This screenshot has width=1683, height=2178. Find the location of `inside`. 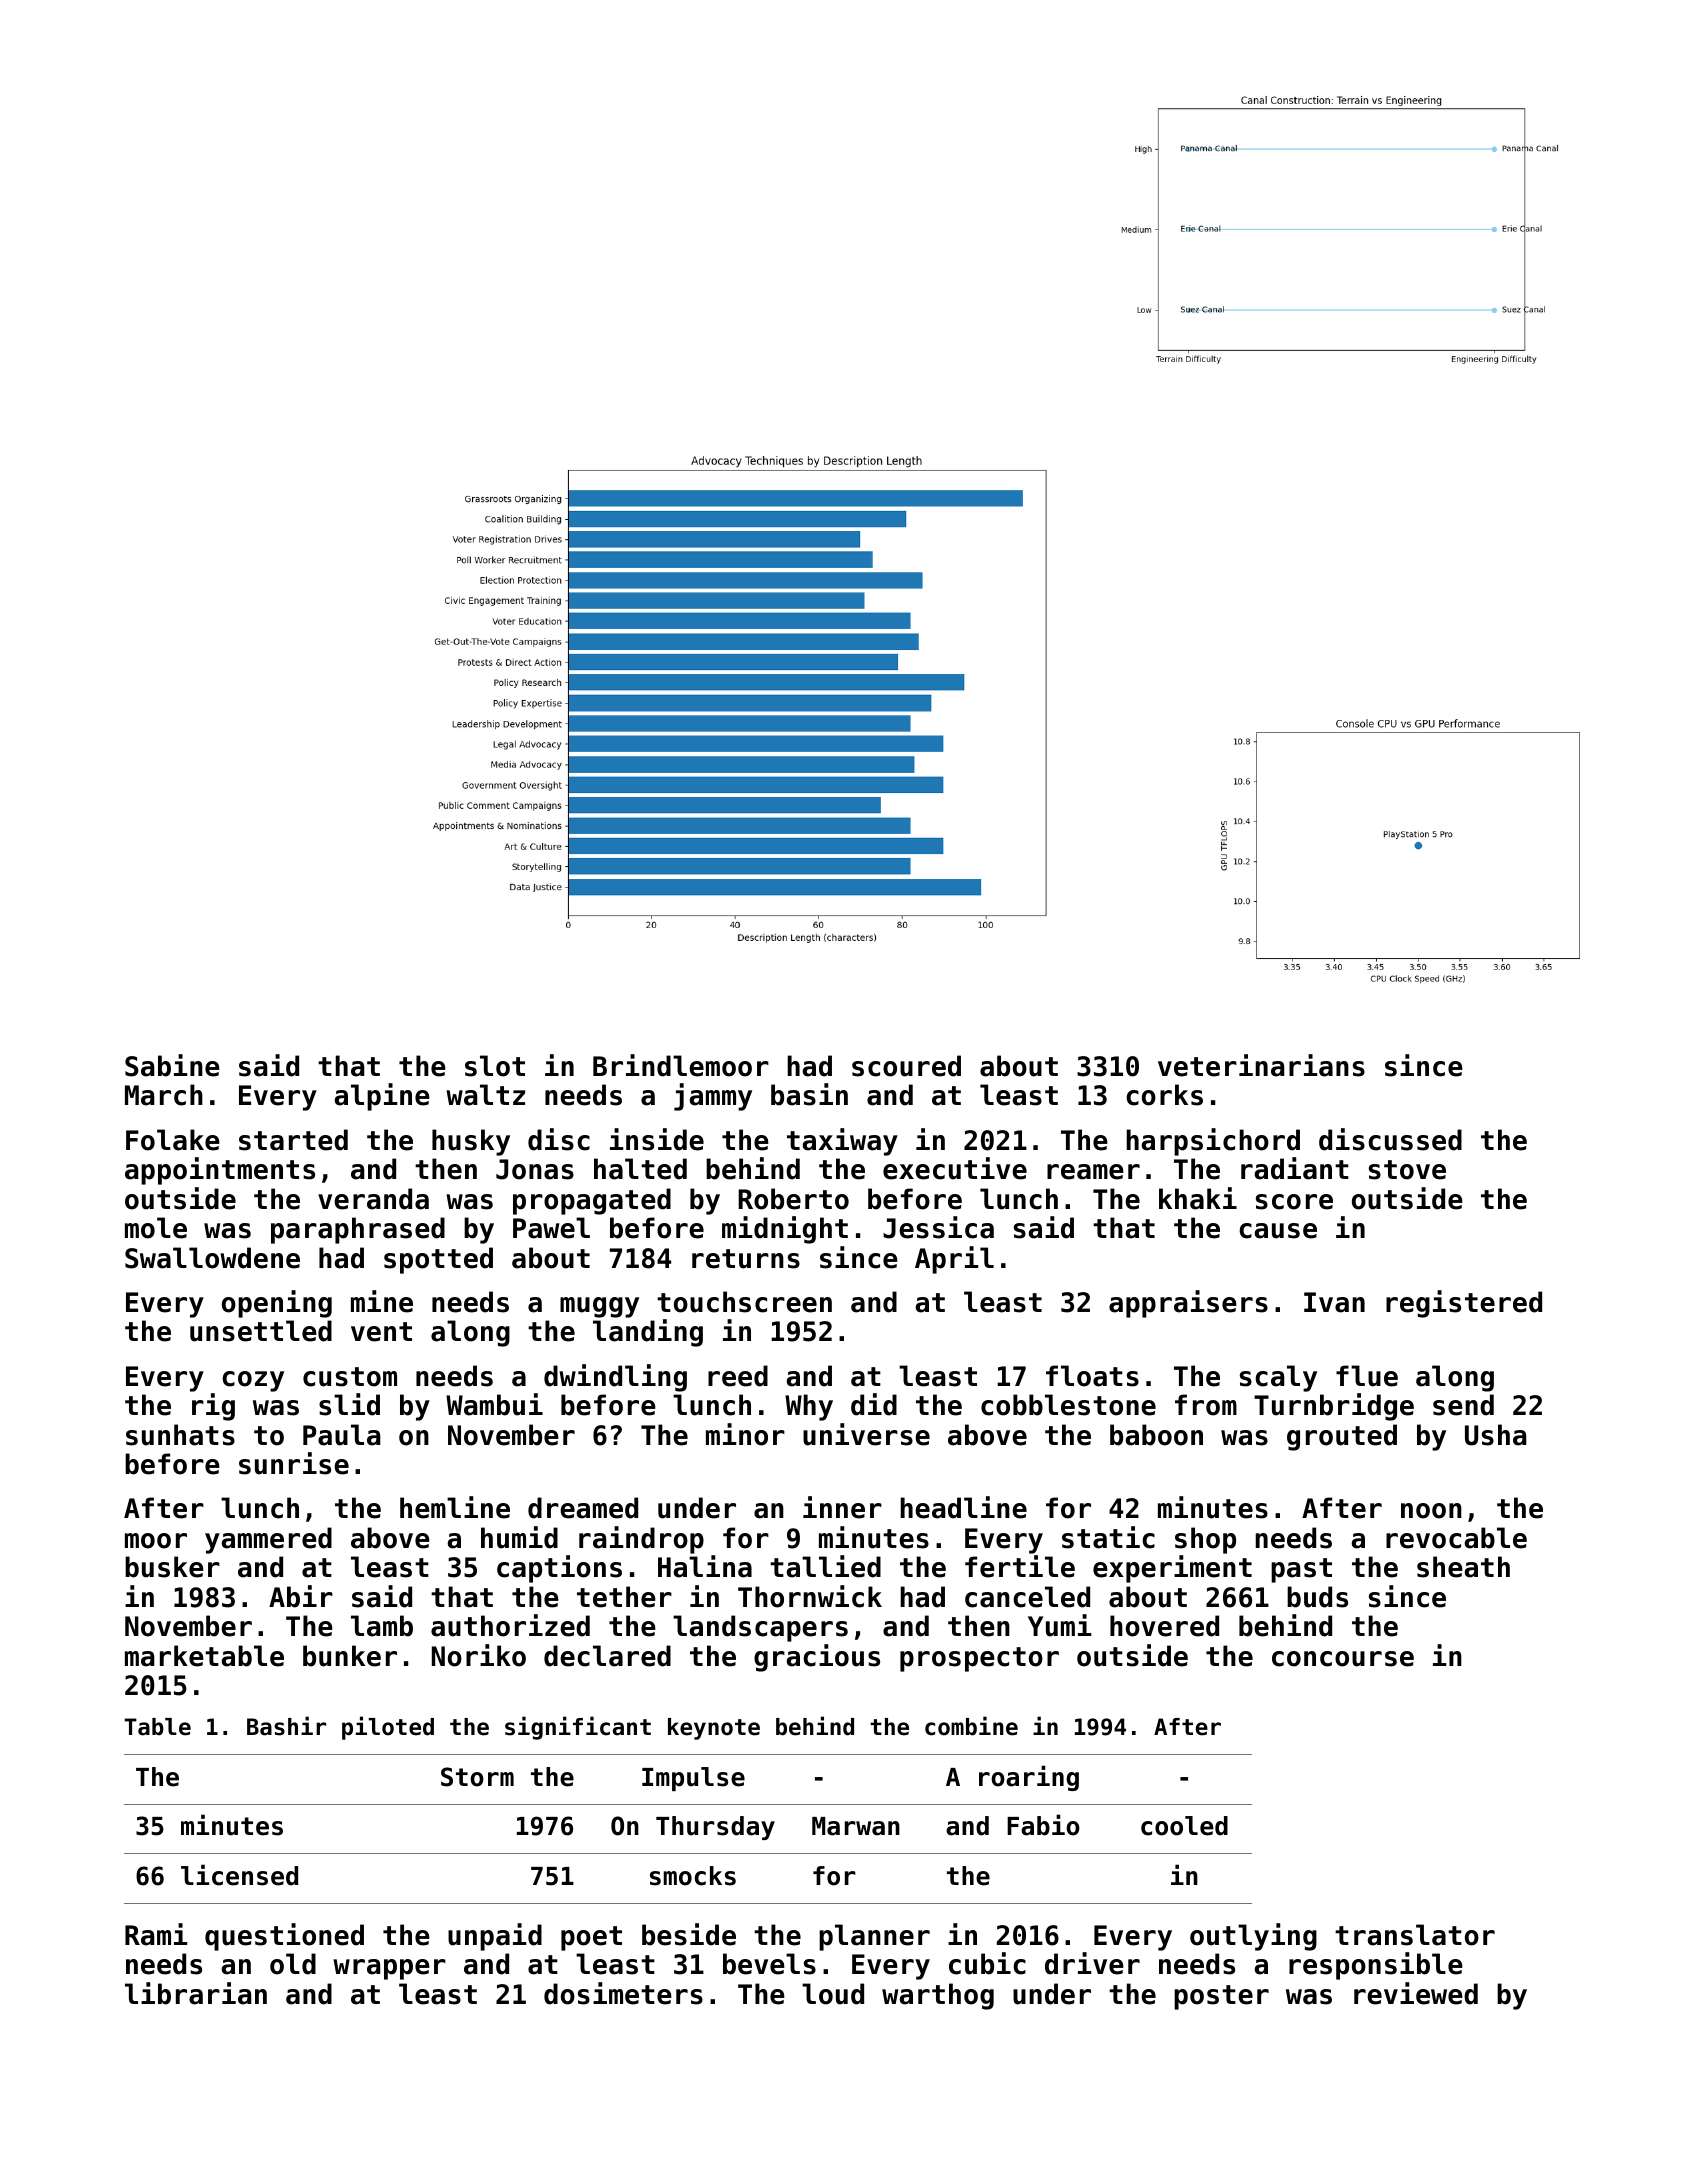

inside is located at coordinates (657, 1139).
